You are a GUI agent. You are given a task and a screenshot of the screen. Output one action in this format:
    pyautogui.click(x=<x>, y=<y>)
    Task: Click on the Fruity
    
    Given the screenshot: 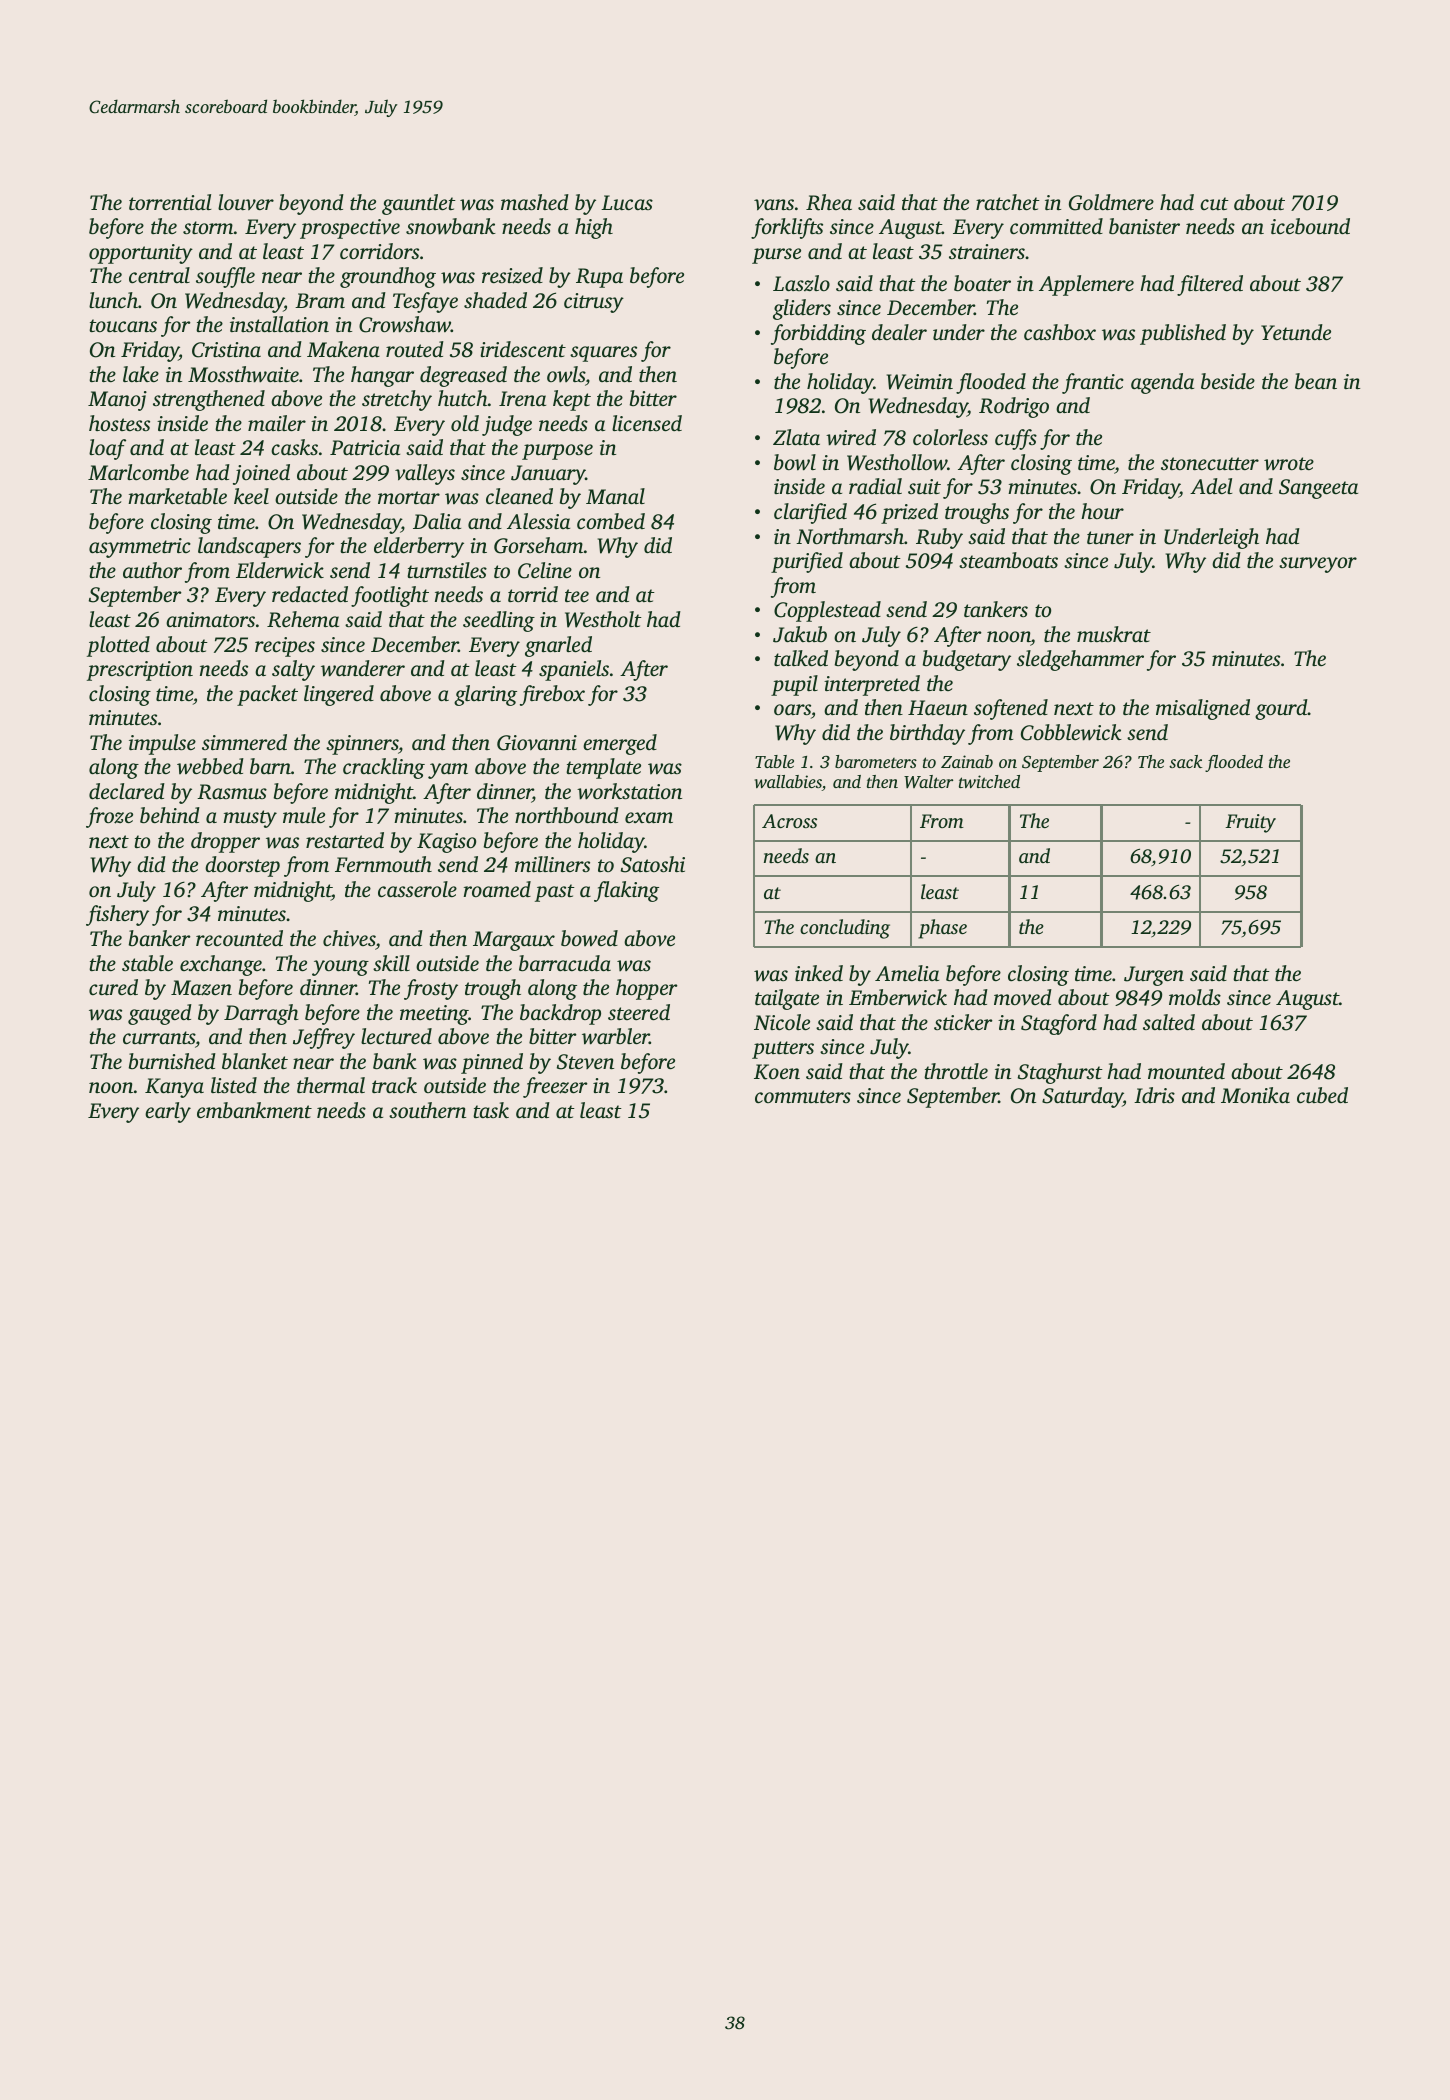 What is the action you would take?
    pyautogui.click(x=1250, y=823)
